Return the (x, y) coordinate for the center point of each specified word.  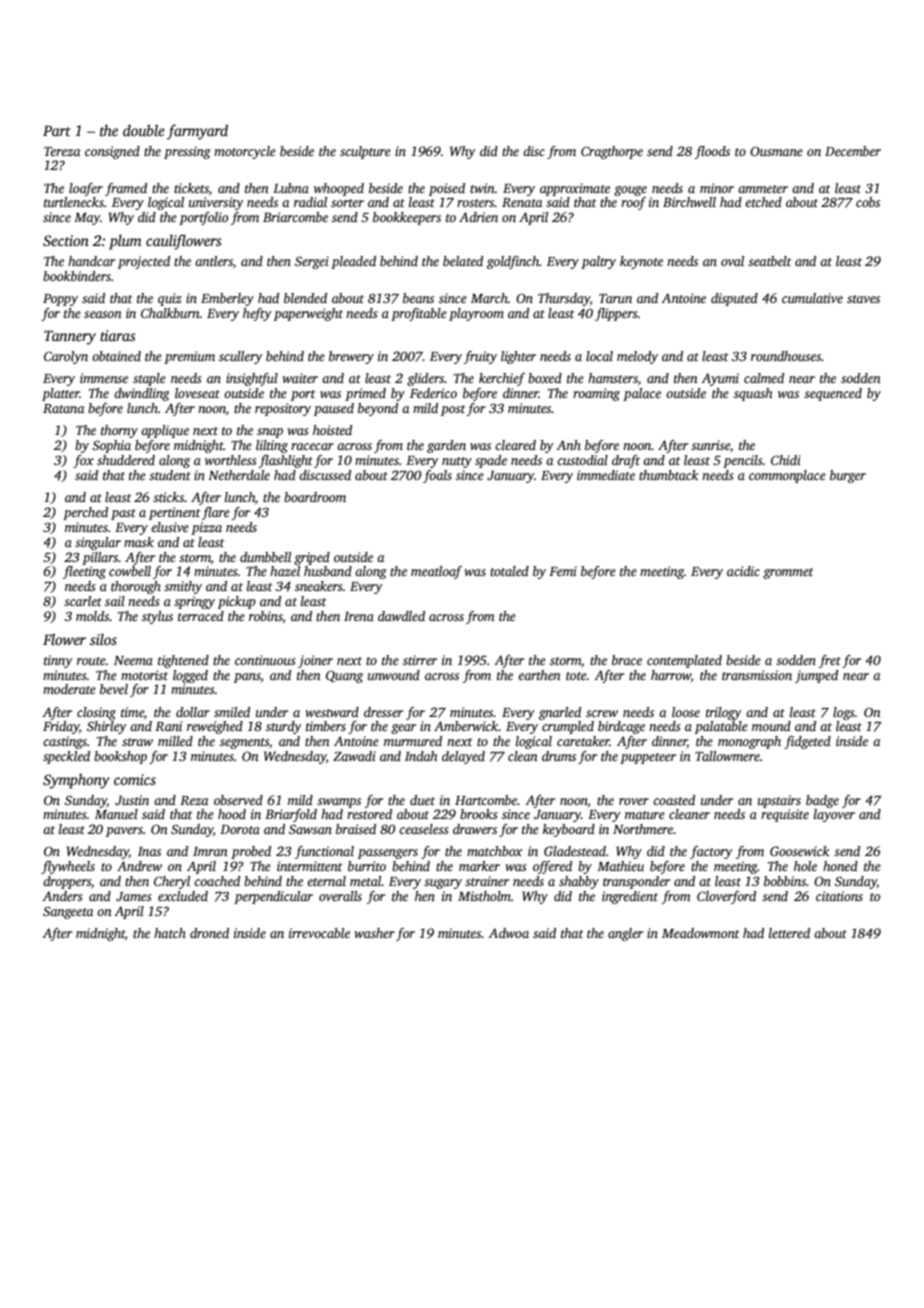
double (144, 130)
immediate (606, 475)
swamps (339, 803)
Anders (62, 896)
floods (712, 152)
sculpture (365, 152)
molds (92, 616)
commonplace (787, 476)
